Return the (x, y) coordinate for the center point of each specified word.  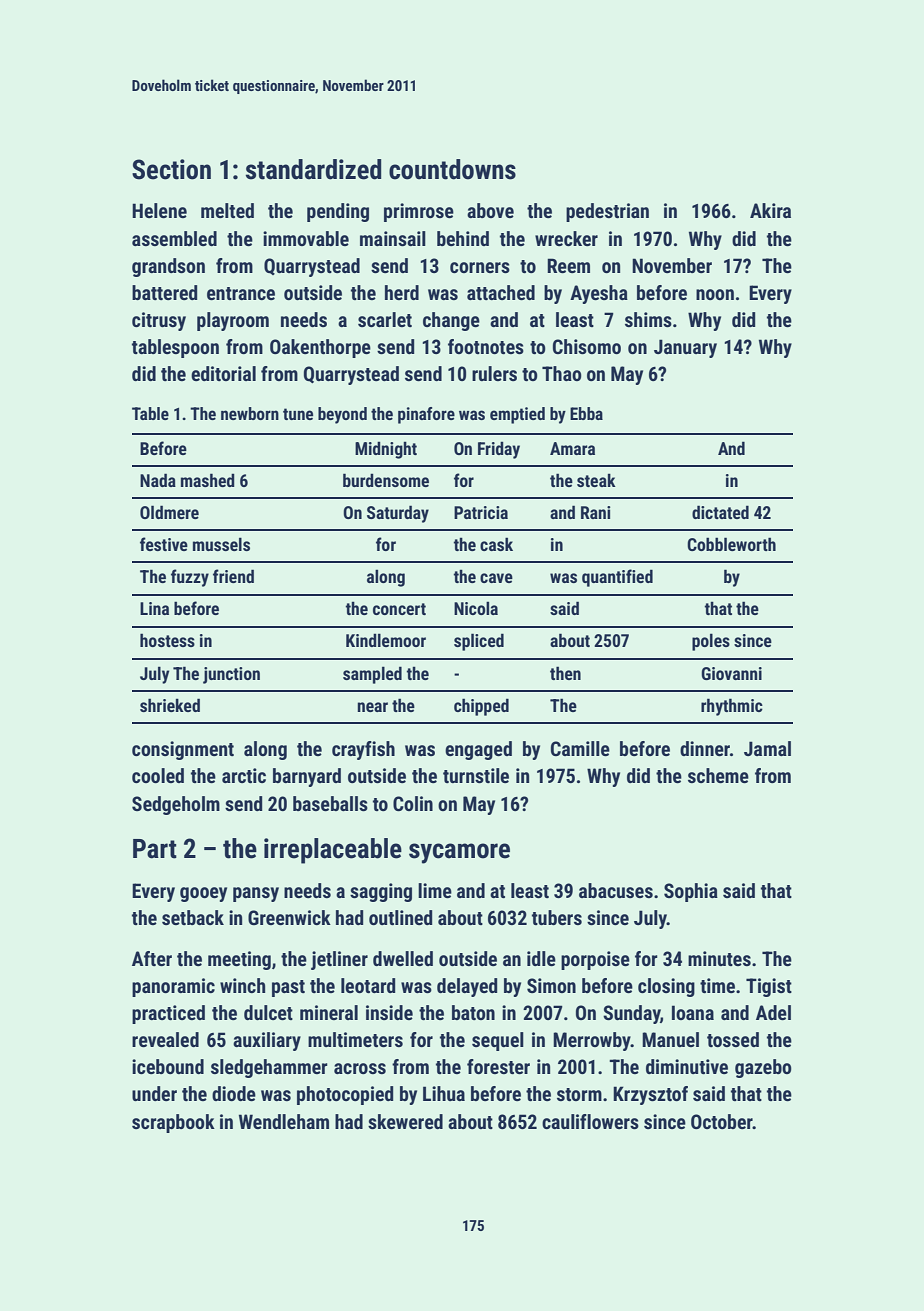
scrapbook (173, 1123)
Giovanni (731, 673)
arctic (244, 775)
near (372, 707)
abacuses (616, 890)
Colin (413, 803)
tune (298, 414)
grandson (168, 267)
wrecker (566, 238)
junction (231, 675)
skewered (405, 1121)
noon (715, 294)
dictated (720, 512)
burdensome (386, 480)
